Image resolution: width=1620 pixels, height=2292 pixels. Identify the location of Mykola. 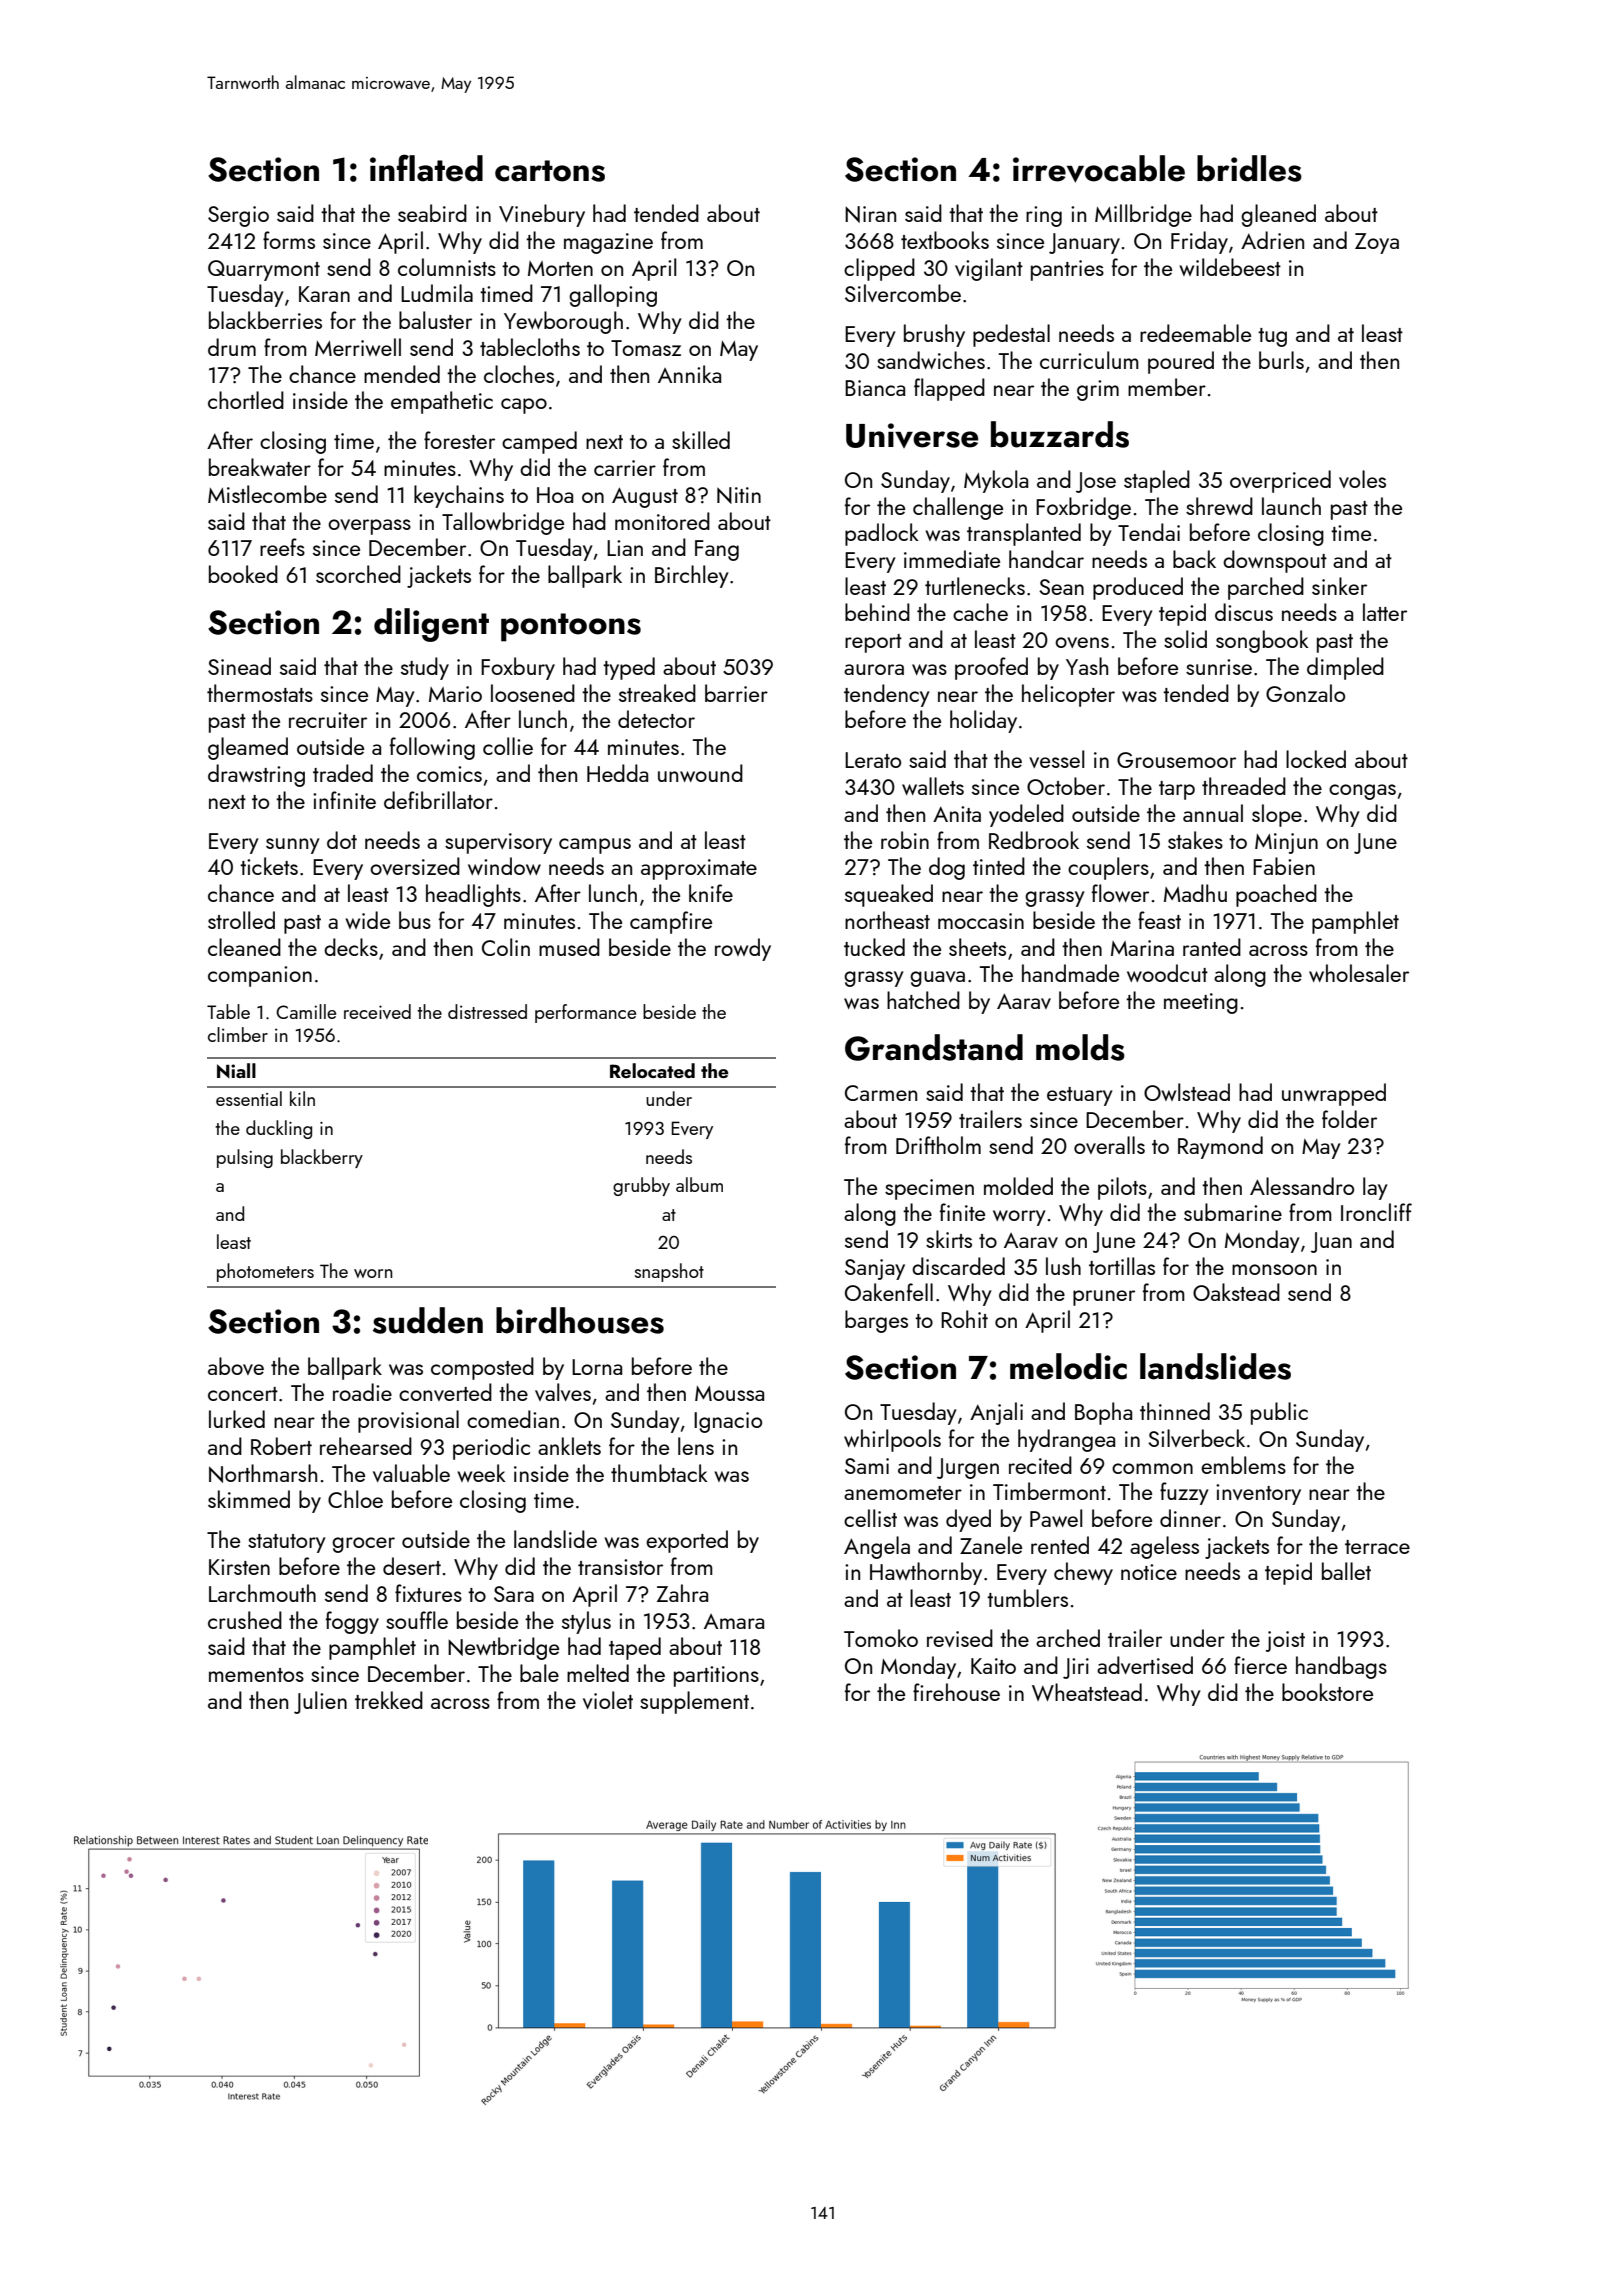
(996, 481).
